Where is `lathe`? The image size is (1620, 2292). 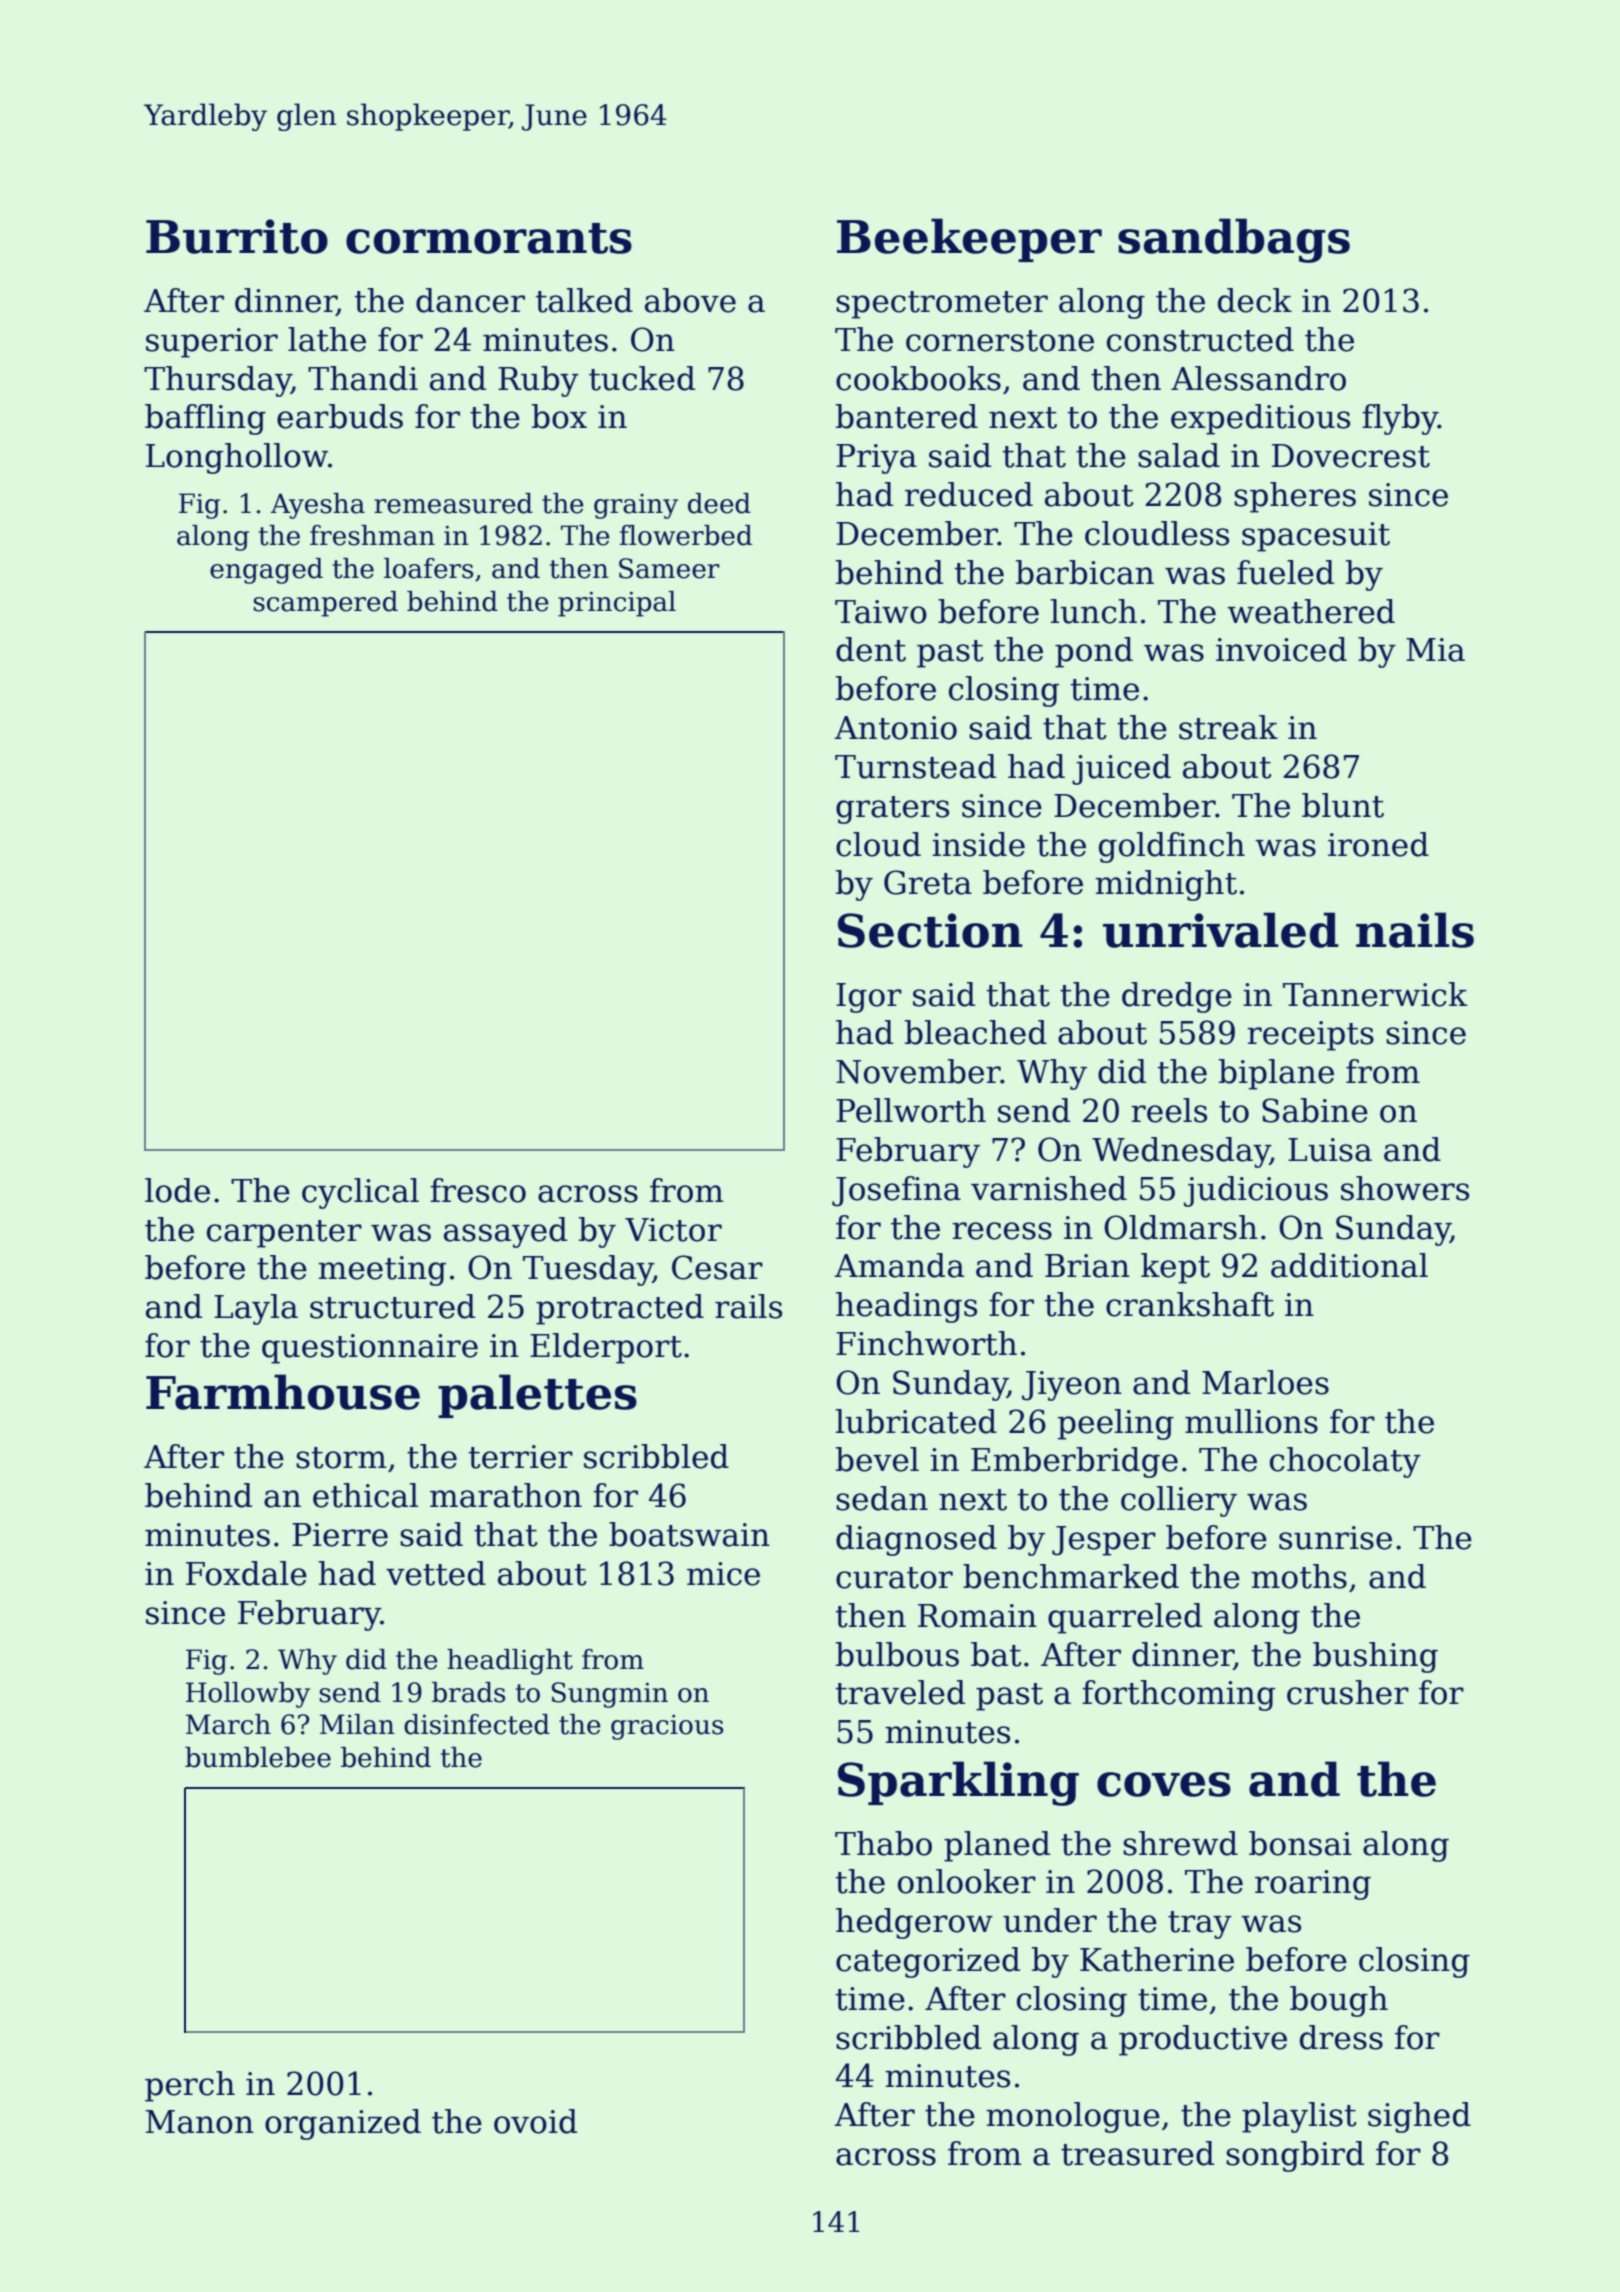 lathe is located at coordinates (327, 339).
